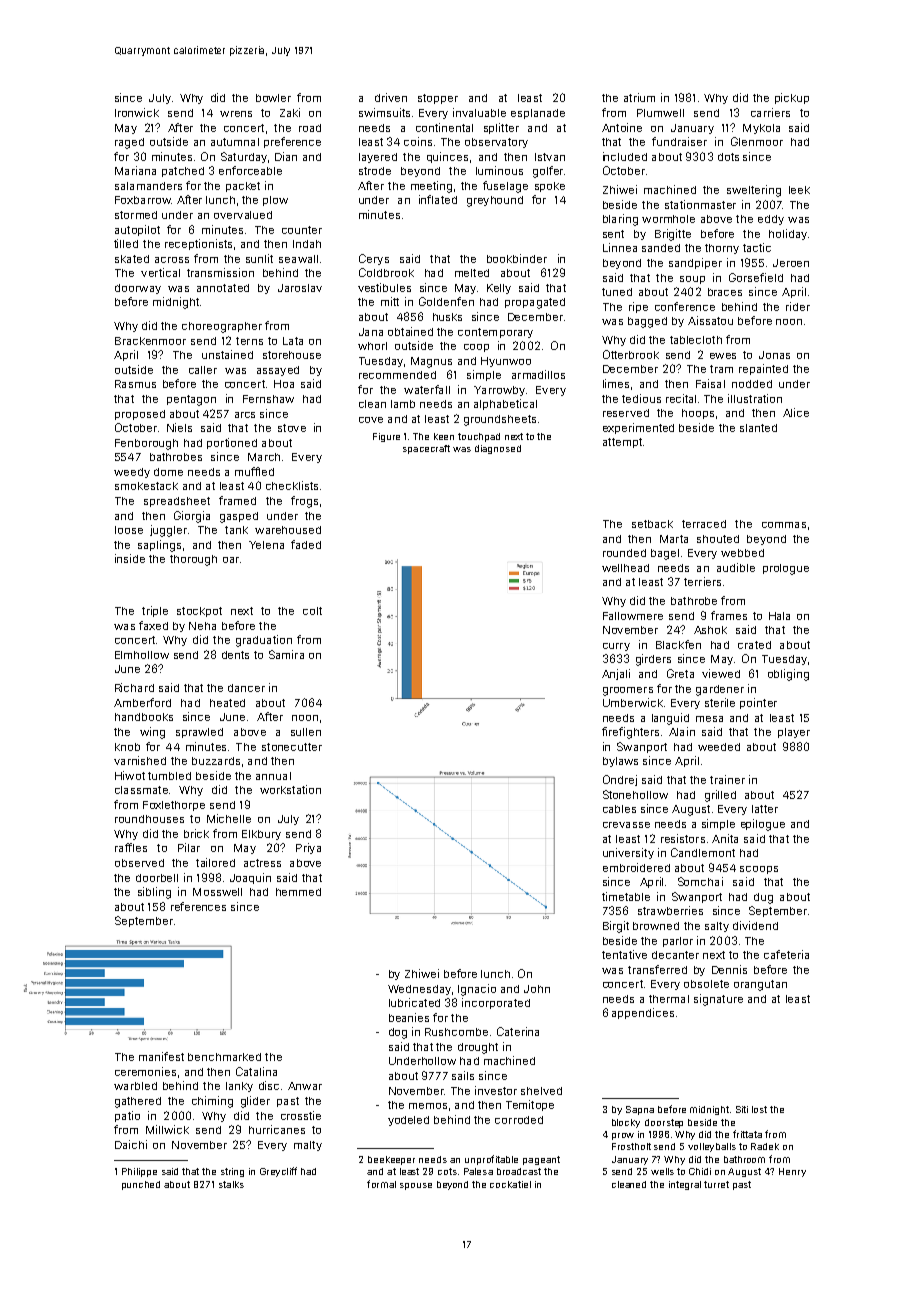 Image resolution: width=924 pixels, height=1308 pixels. Describe the element at coordinates (391, 97) in the screenshot. I see `driven` at that location.
